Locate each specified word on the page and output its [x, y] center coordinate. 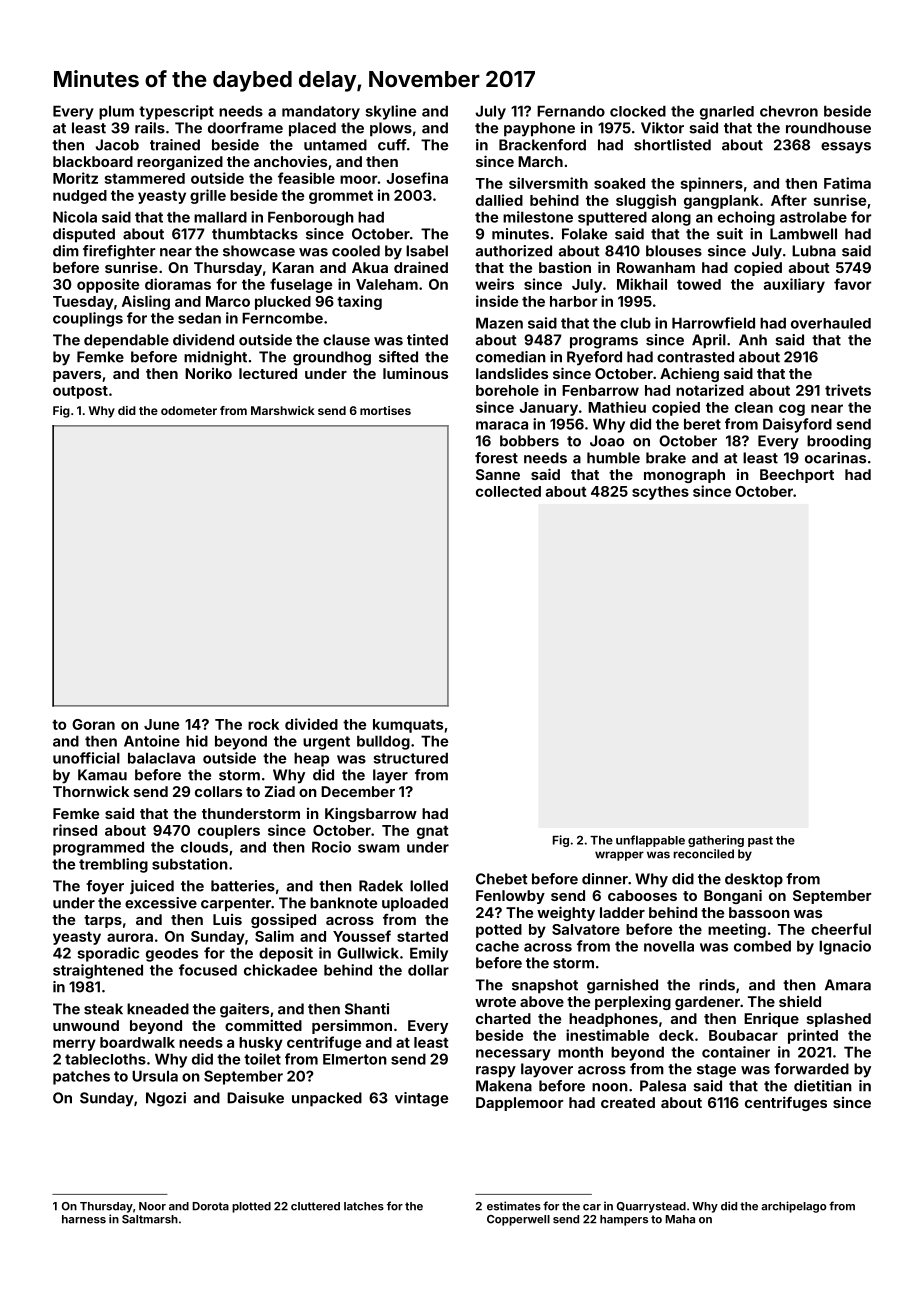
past [760, 841]
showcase [259, 251]
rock [263, 724]
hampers [624, 1220]
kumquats [408, 726]
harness [84, 1219]
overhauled [831, 323]
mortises [385, 410]
